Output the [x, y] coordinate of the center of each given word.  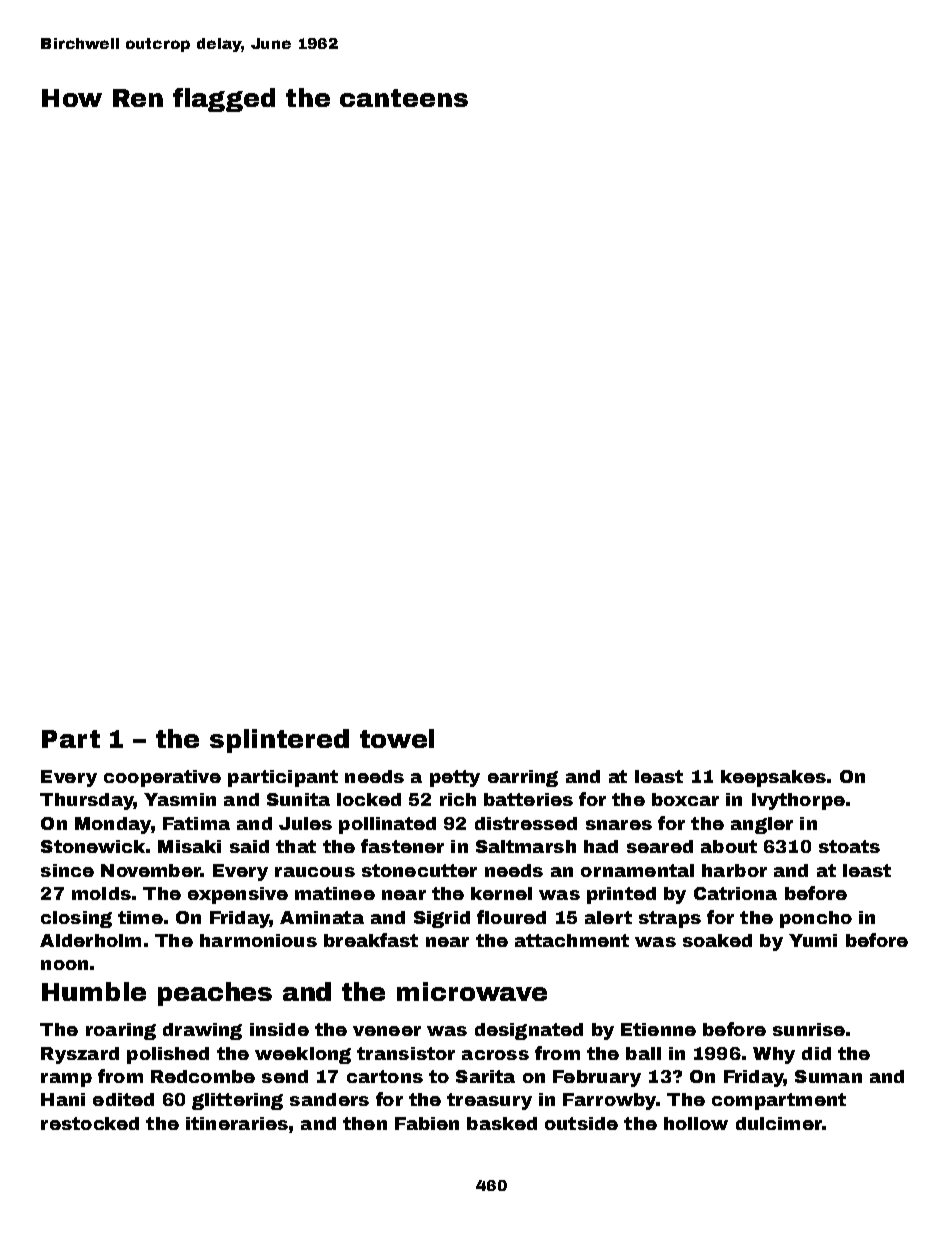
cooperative [162, 778]
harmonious [258, 940]
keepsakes [773, 778]
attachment [572, 940]
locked [369, 799]
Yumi [813, 940]
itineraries [237, 1123]
